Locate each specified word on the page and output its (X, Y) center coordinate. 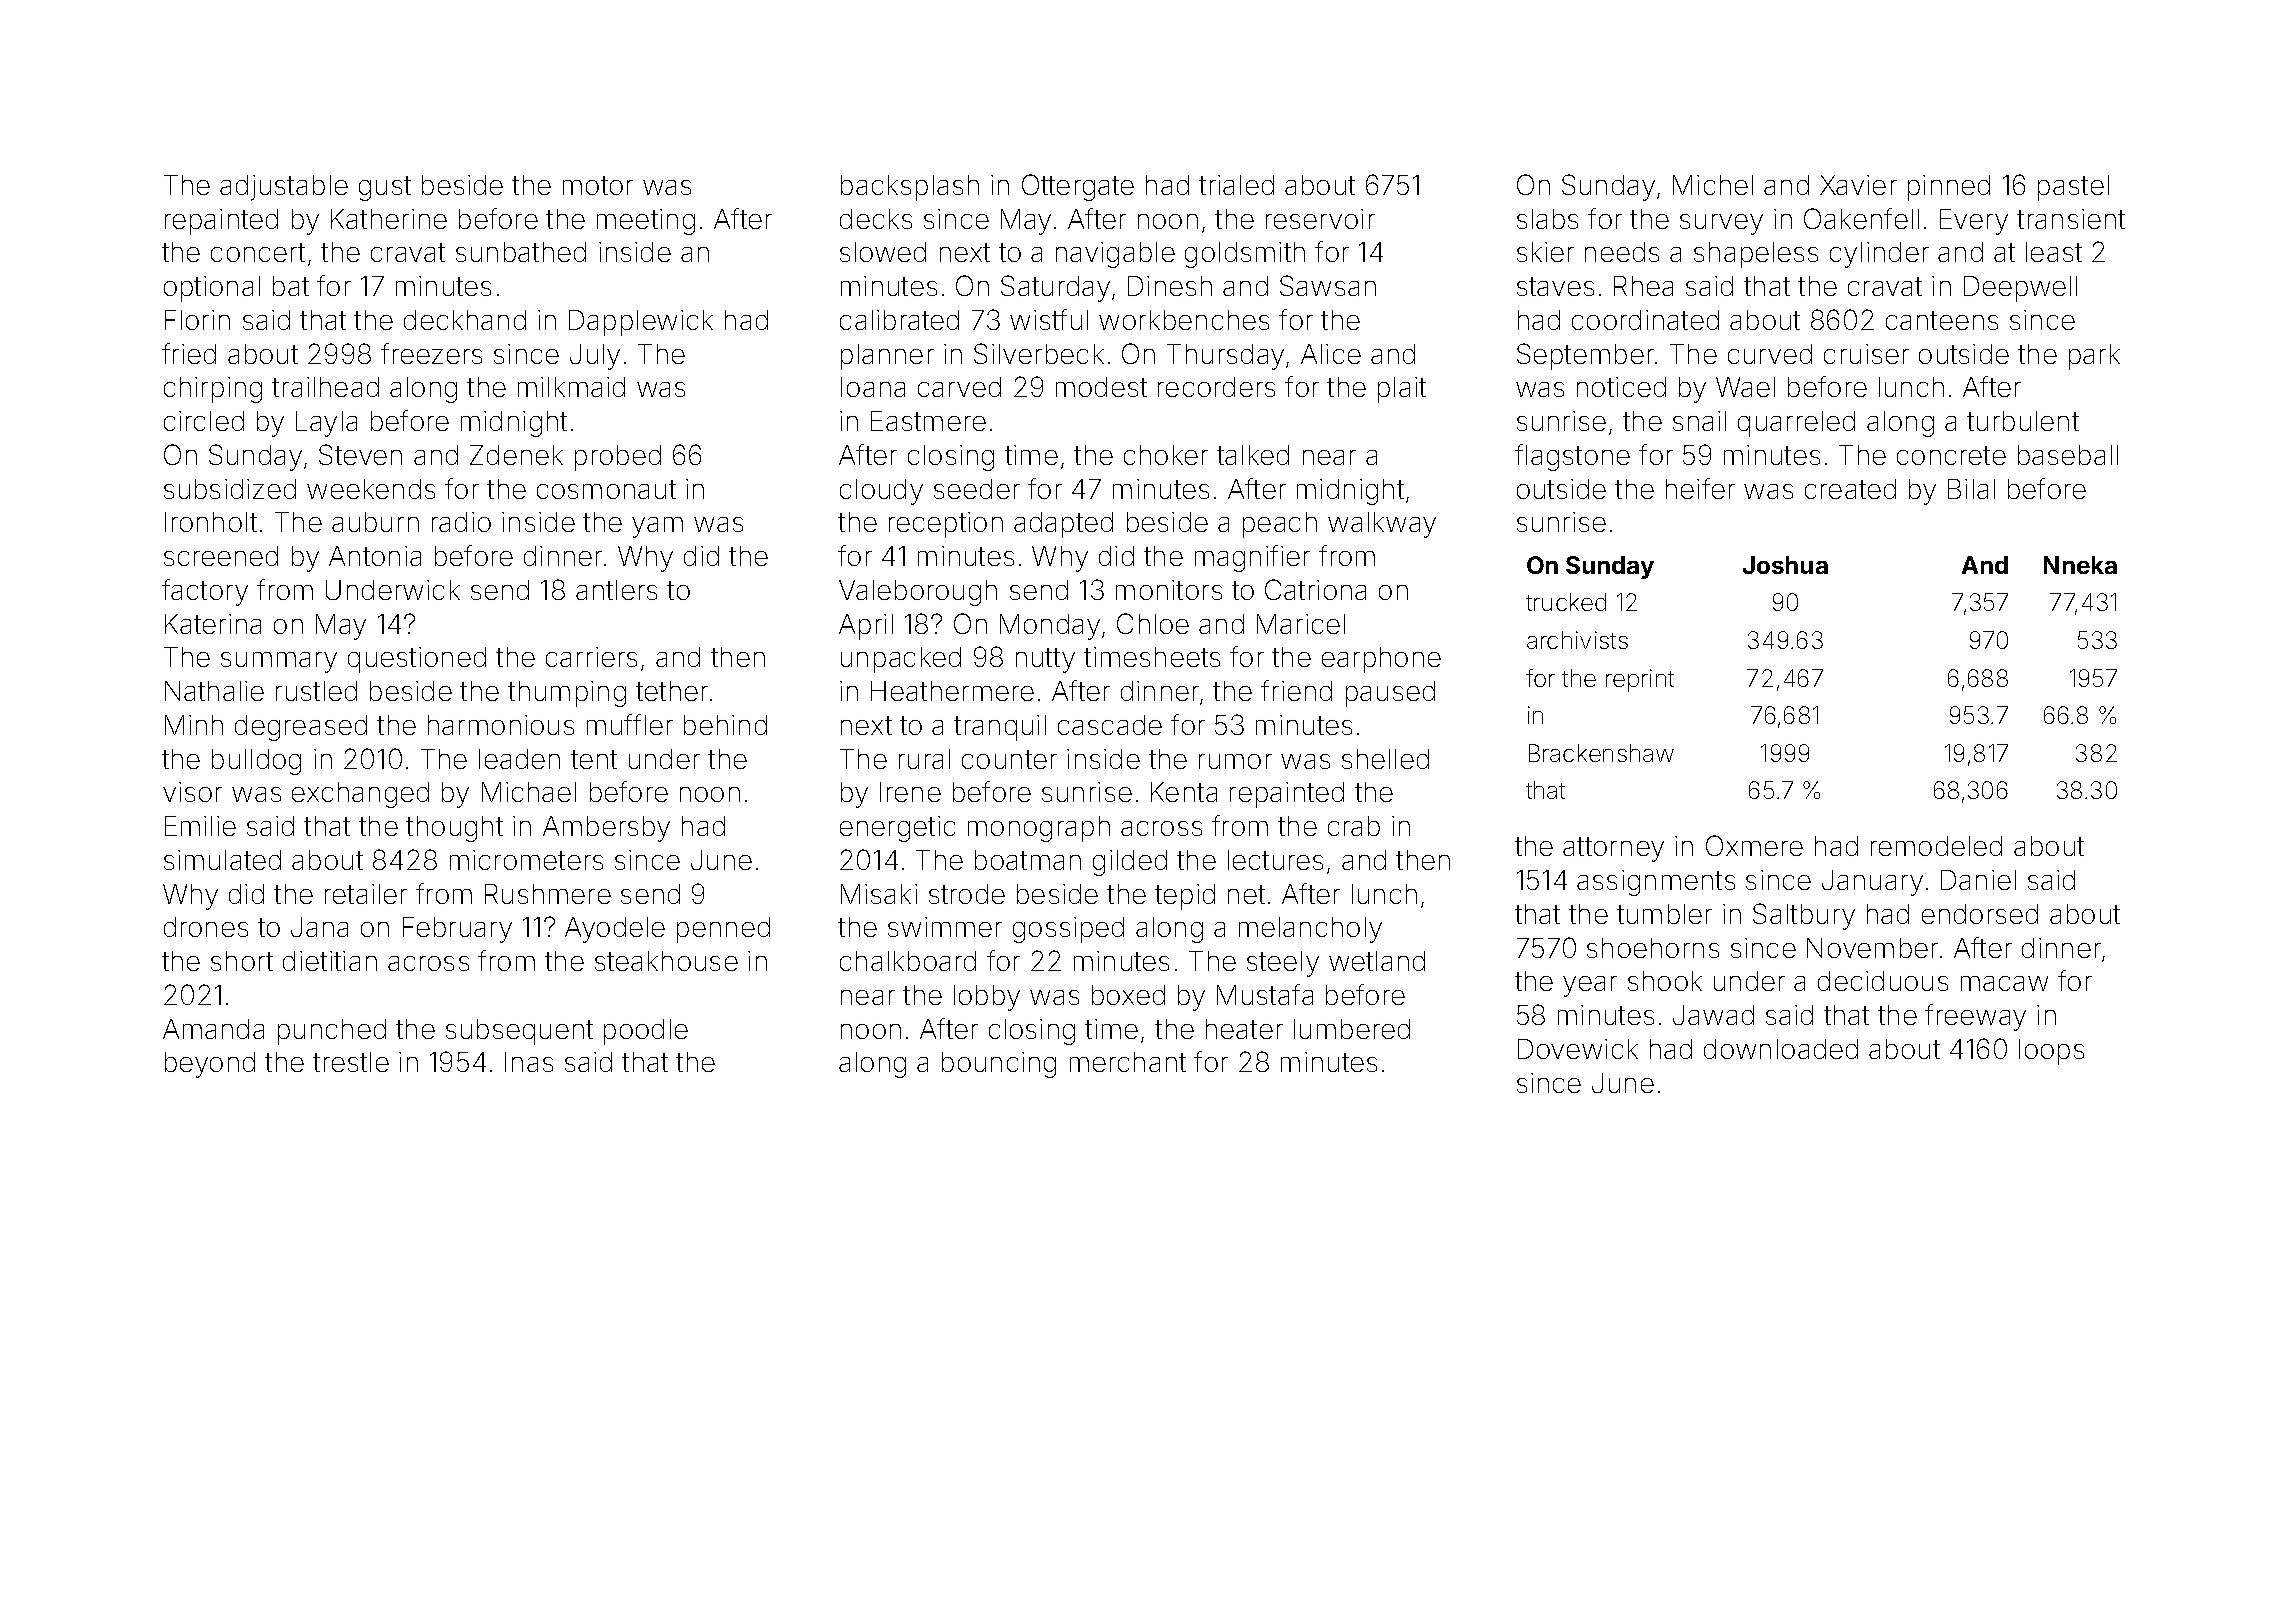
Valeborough (918, 593)
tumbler (1664, 914)
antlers (616, 590)
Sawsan (1328, 285)
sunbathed (521, 252)
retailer (366, 894)
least (2054, 252)
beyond (210, 1065)
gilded (1130, 863)
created (1850, 489)
